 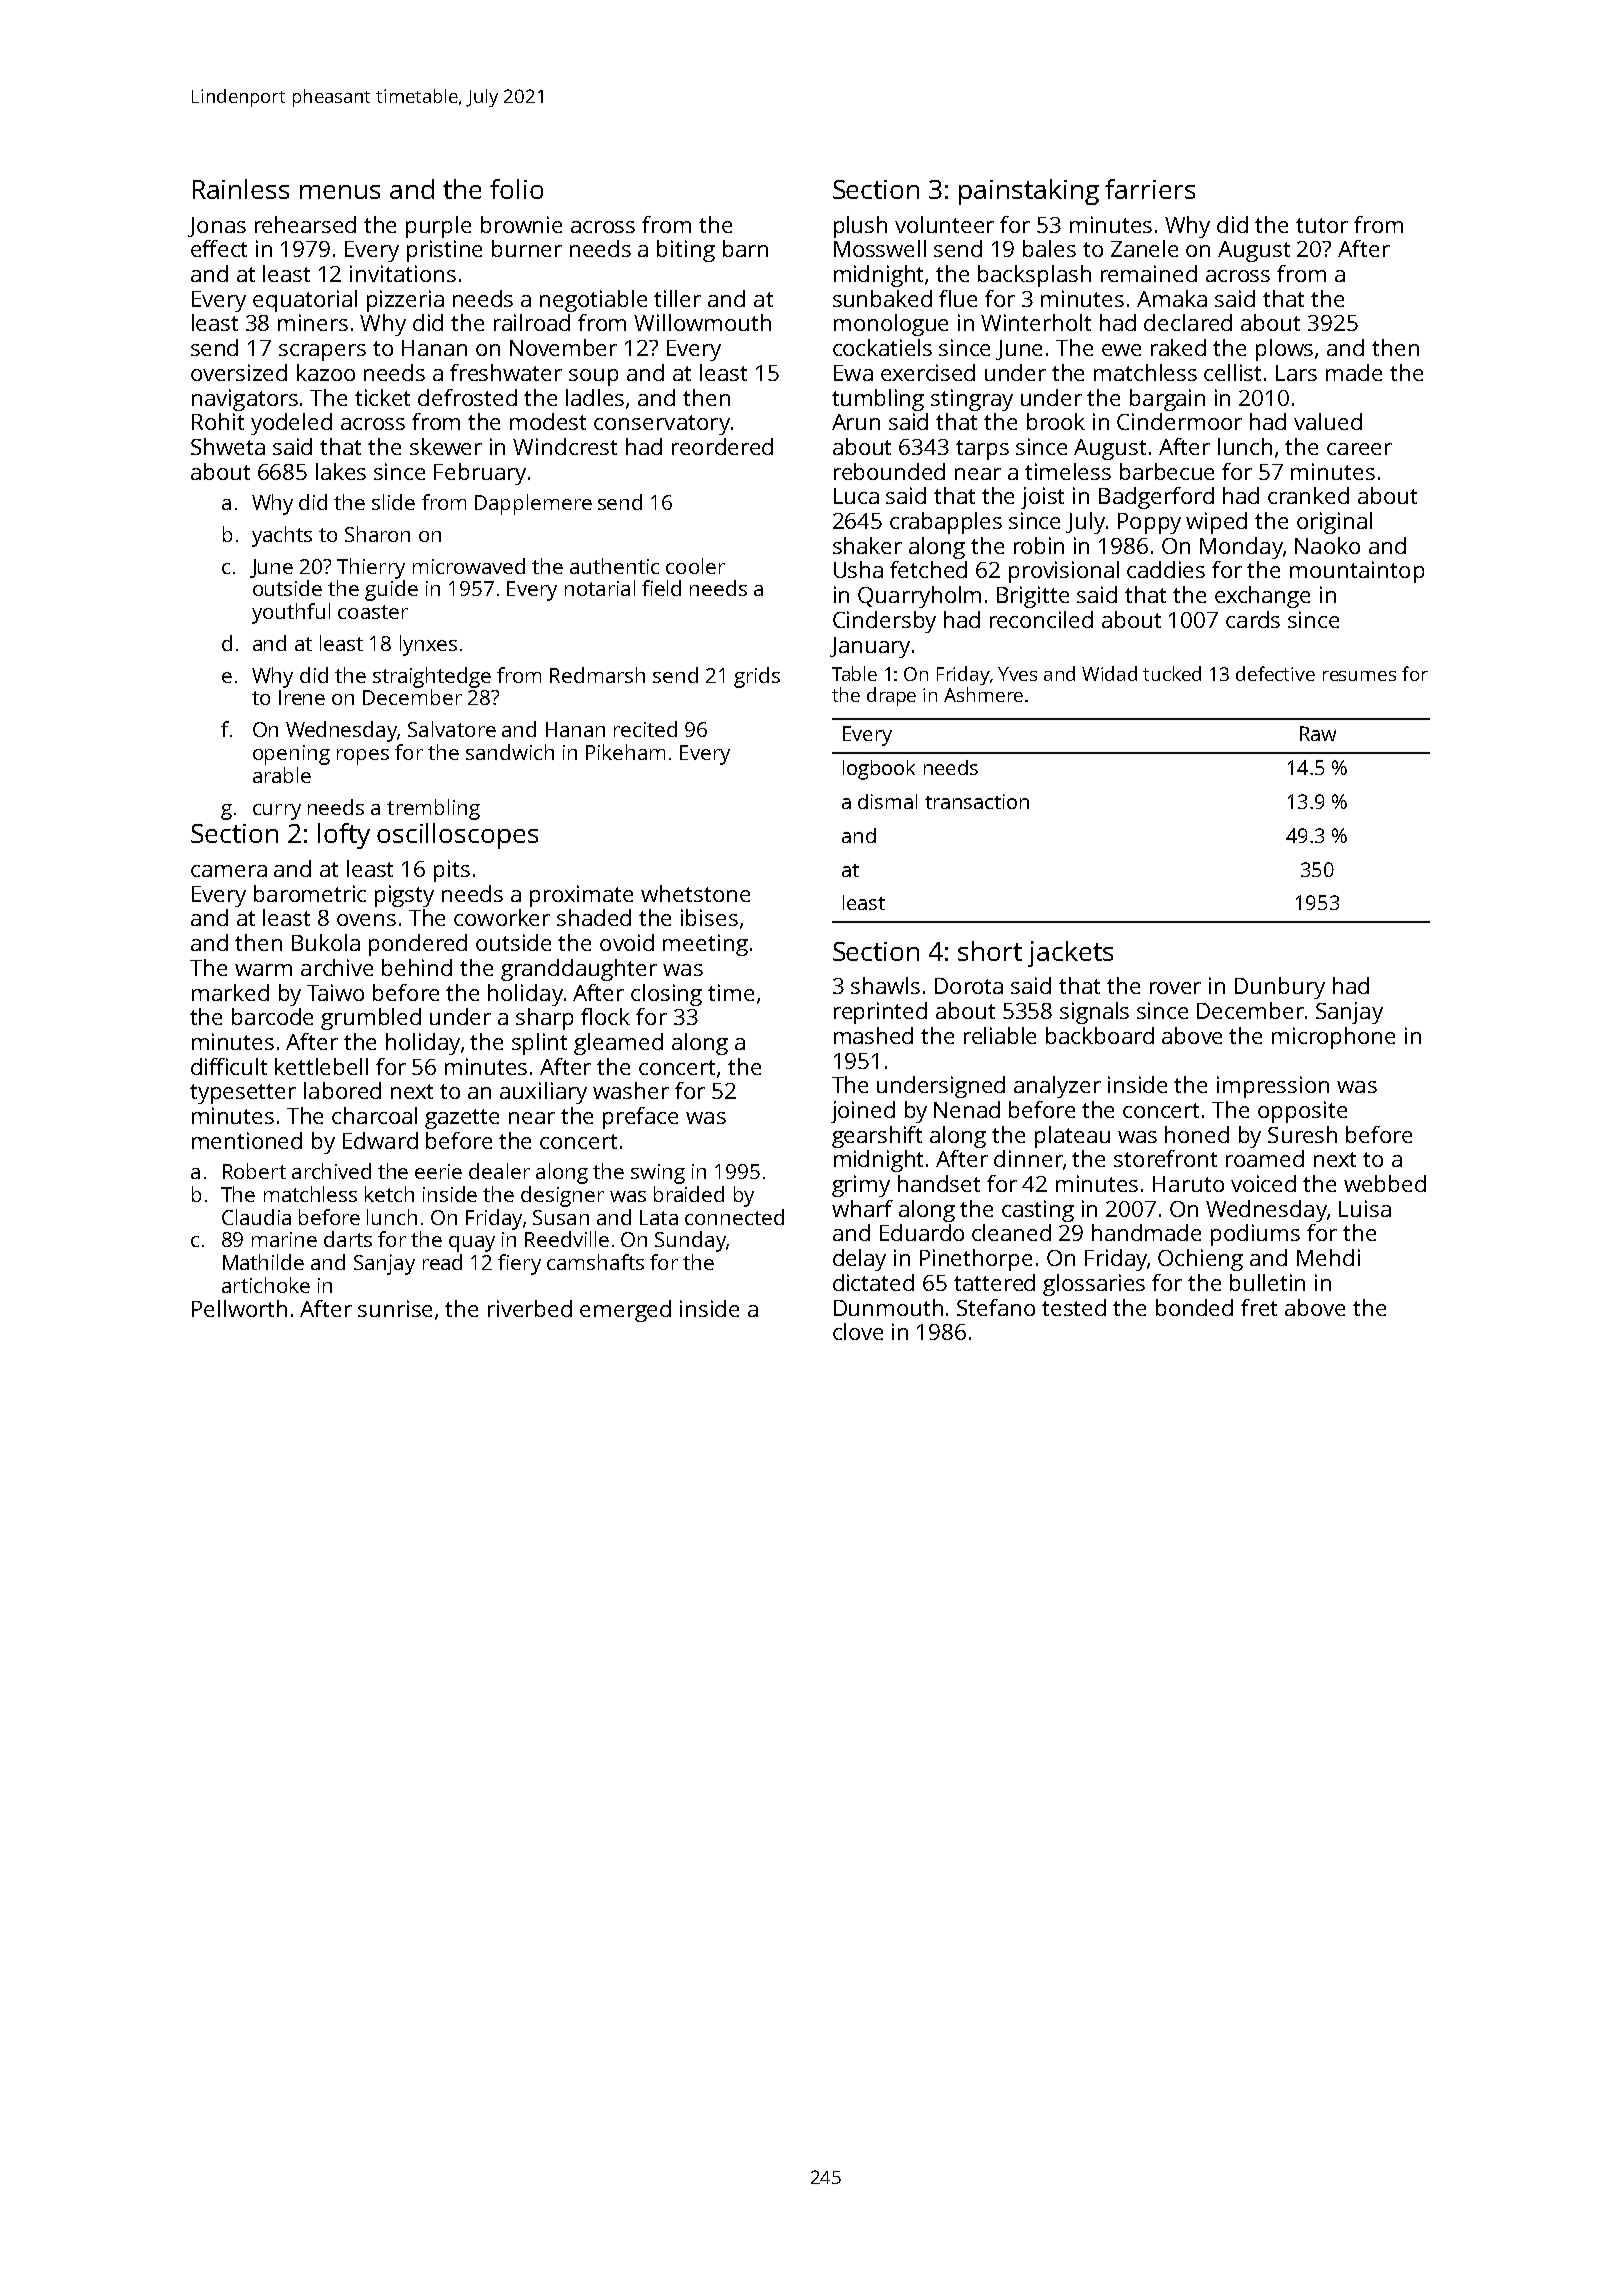 What do you see at coordinates (521, 224) in the screenshot?
I see `brownie` at bounding box center [521, 224].
